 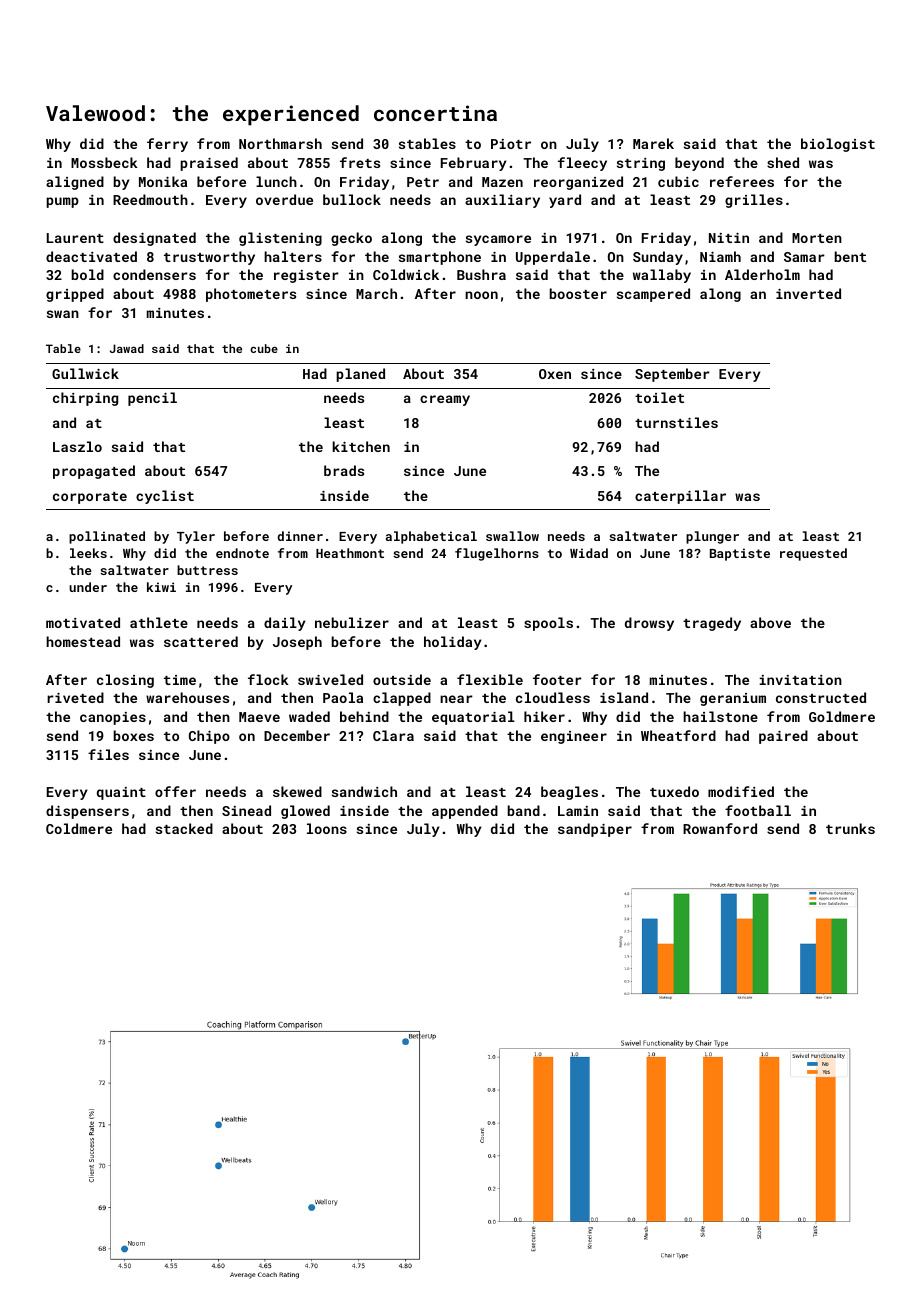 What do you see at coordinates (184, 828) in the screenshot?
I see `stacked` at bounding box center [184, 828].
